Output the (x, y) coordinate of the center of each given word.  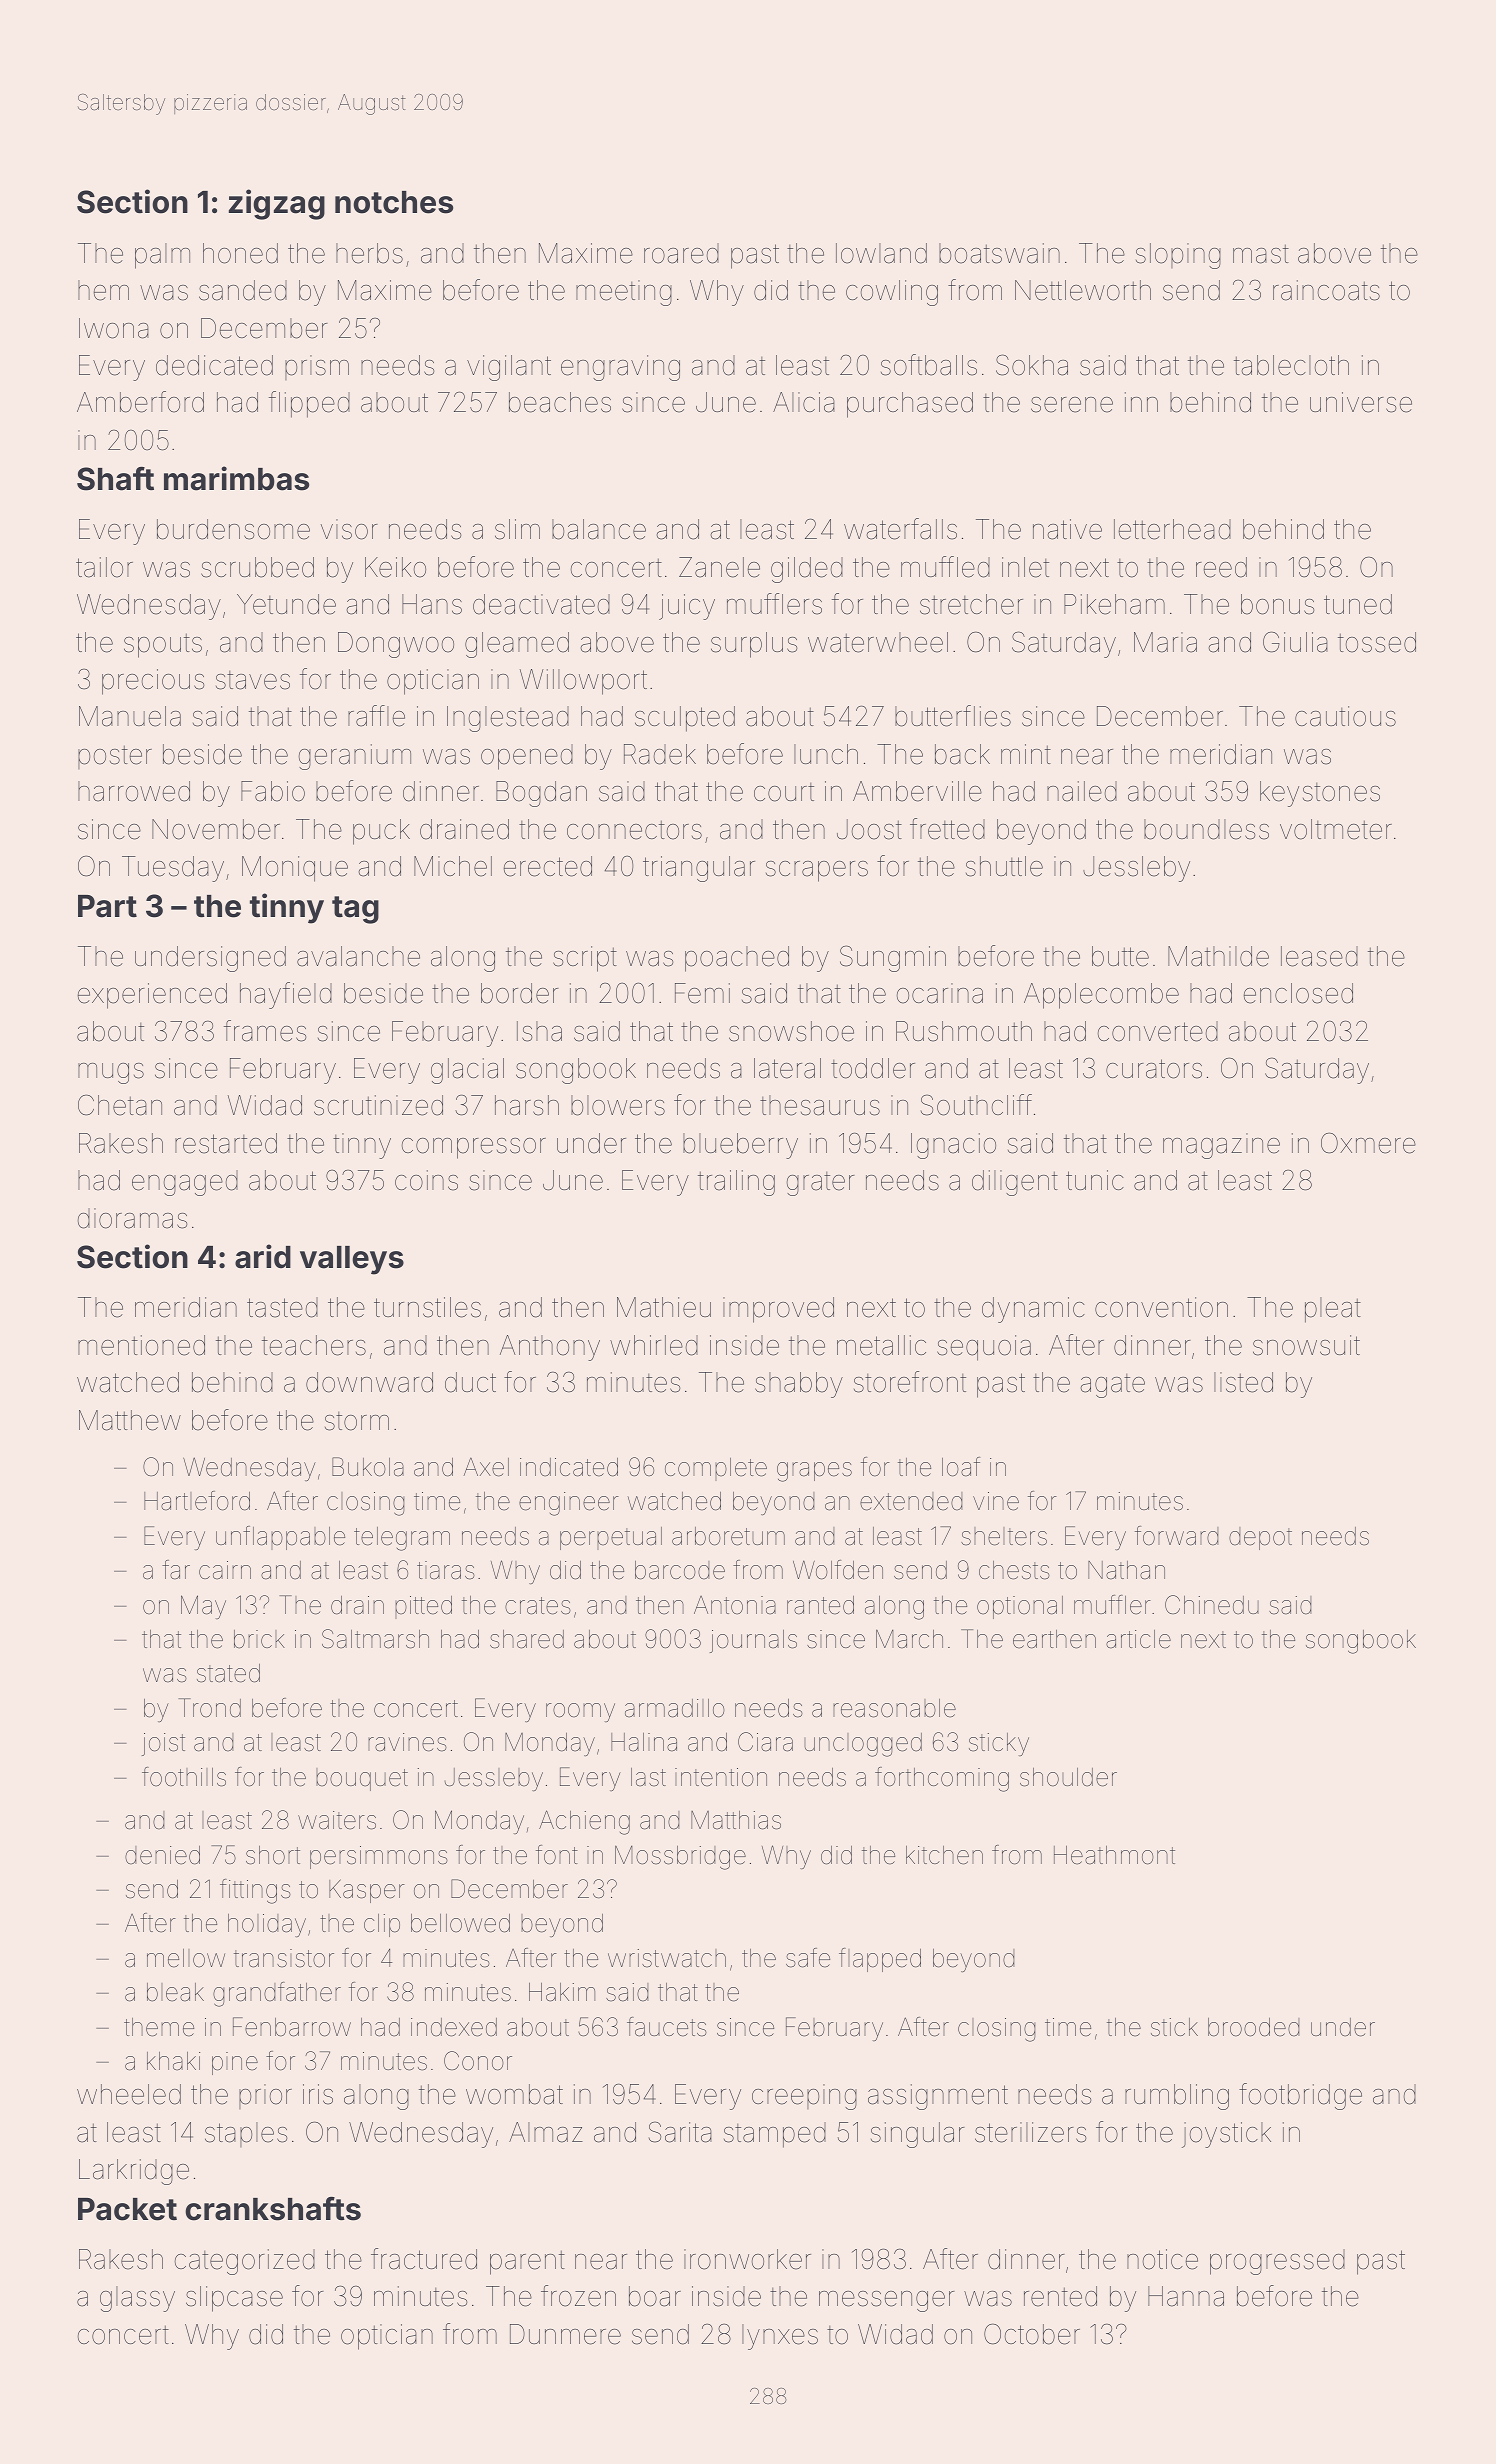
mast (1261, 254)
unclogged (863, 1745)
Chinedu (1212, 1605)
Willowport (583, 682)
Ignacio (953, 1146)
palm (162, 256)
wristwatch (667, 1958)
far (176, 1570)
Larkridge (134, 2172)
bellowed (460, 1923)
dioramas (132, 1218)
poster (115, 757)
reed (1221, 567)
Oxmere (1368, 1143)
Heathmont (1114, 1855)
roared (681, 253)
